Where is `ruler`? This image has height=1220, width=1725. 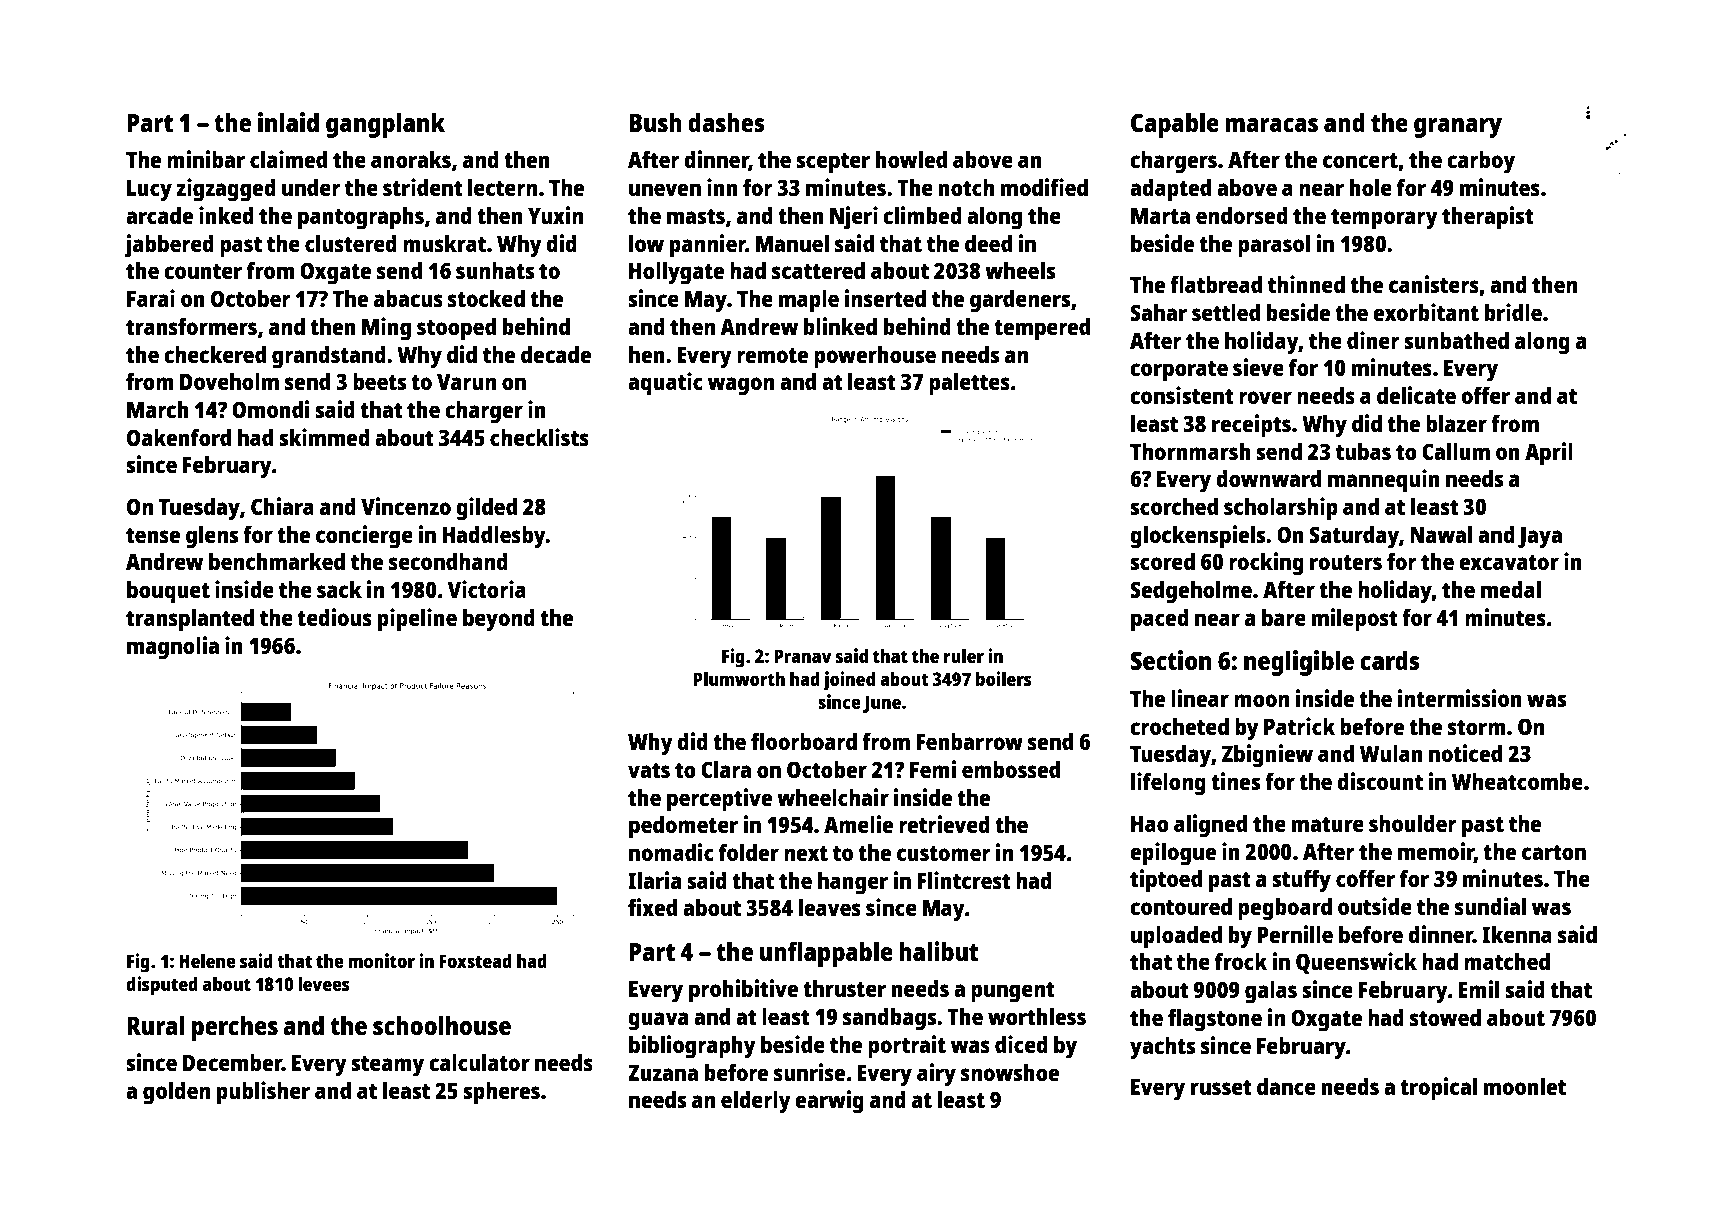
ruler is located at coordinates (964, 655).
